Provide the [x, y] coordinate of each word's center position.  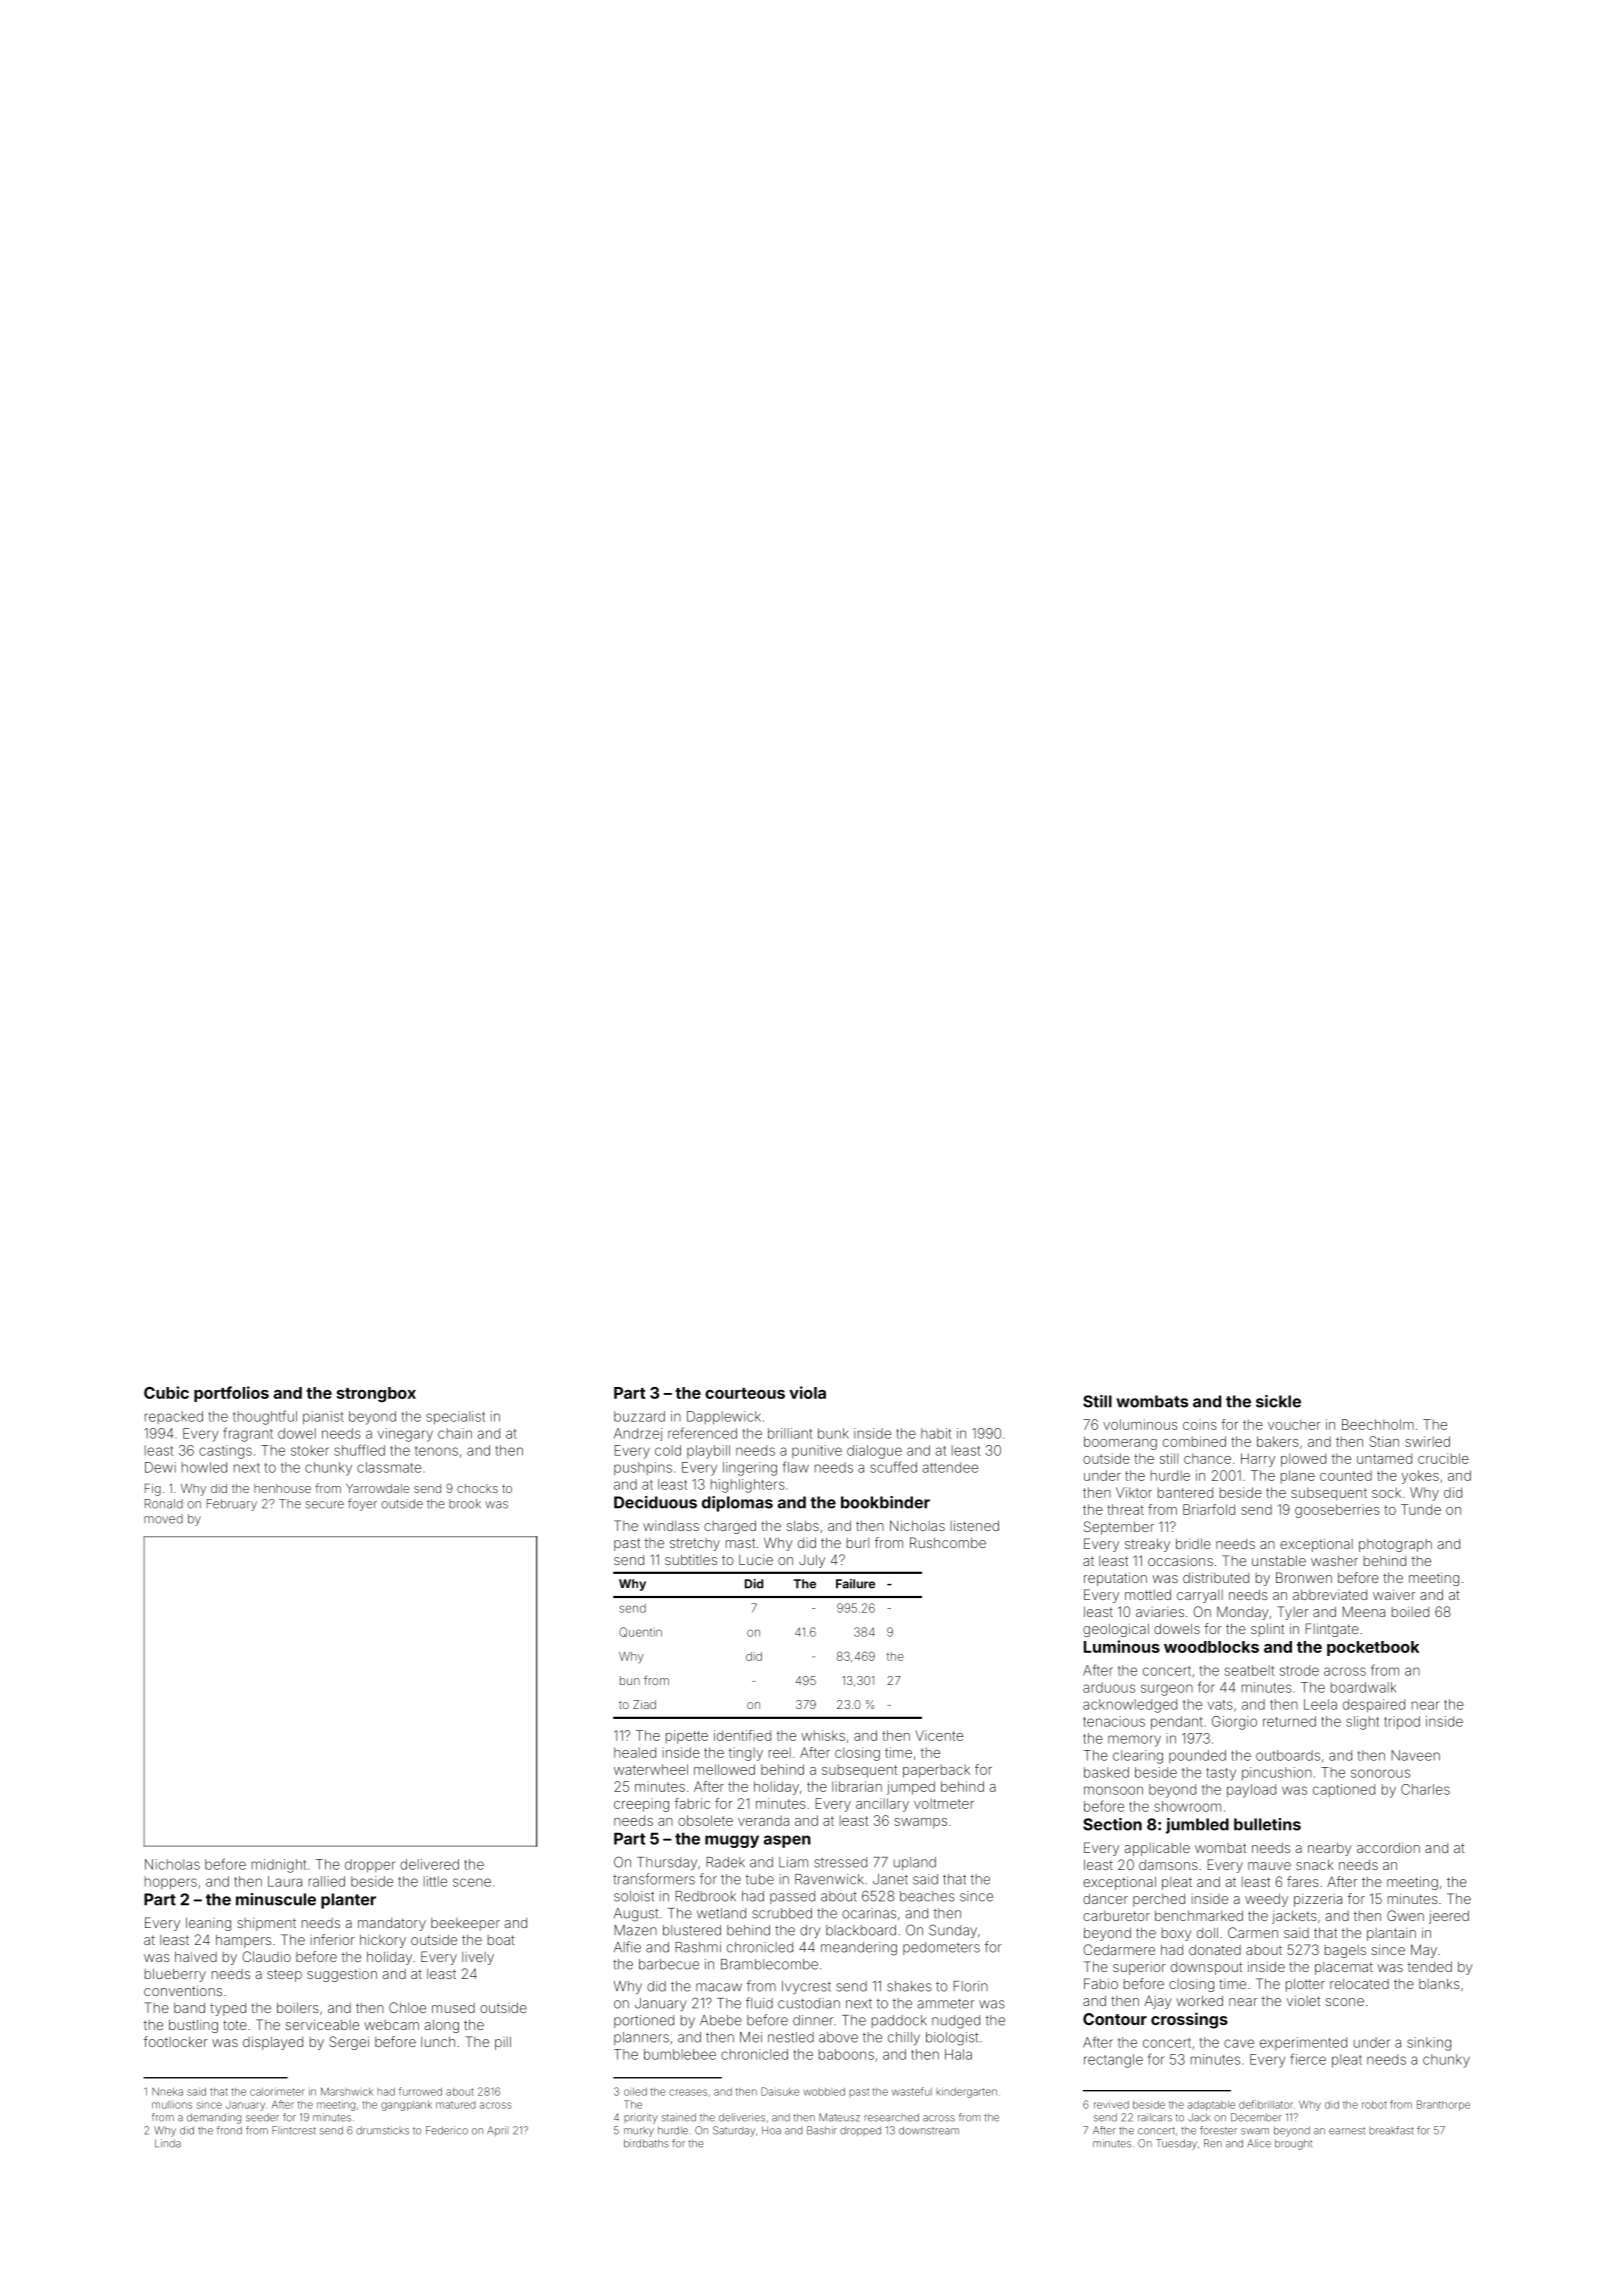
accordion [1388, 1847]
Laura [285, 1881]
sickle [1278, 1401]
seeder [262, 2117]
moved [163, 1519]
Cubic [166, 1392]
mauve [1269, 1866]
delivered [429, 1864]
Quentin [640, 1632]
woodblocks [1211, 1647]
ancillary [882, 1805]
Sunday [953, 1931]
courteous [745, 1393]
